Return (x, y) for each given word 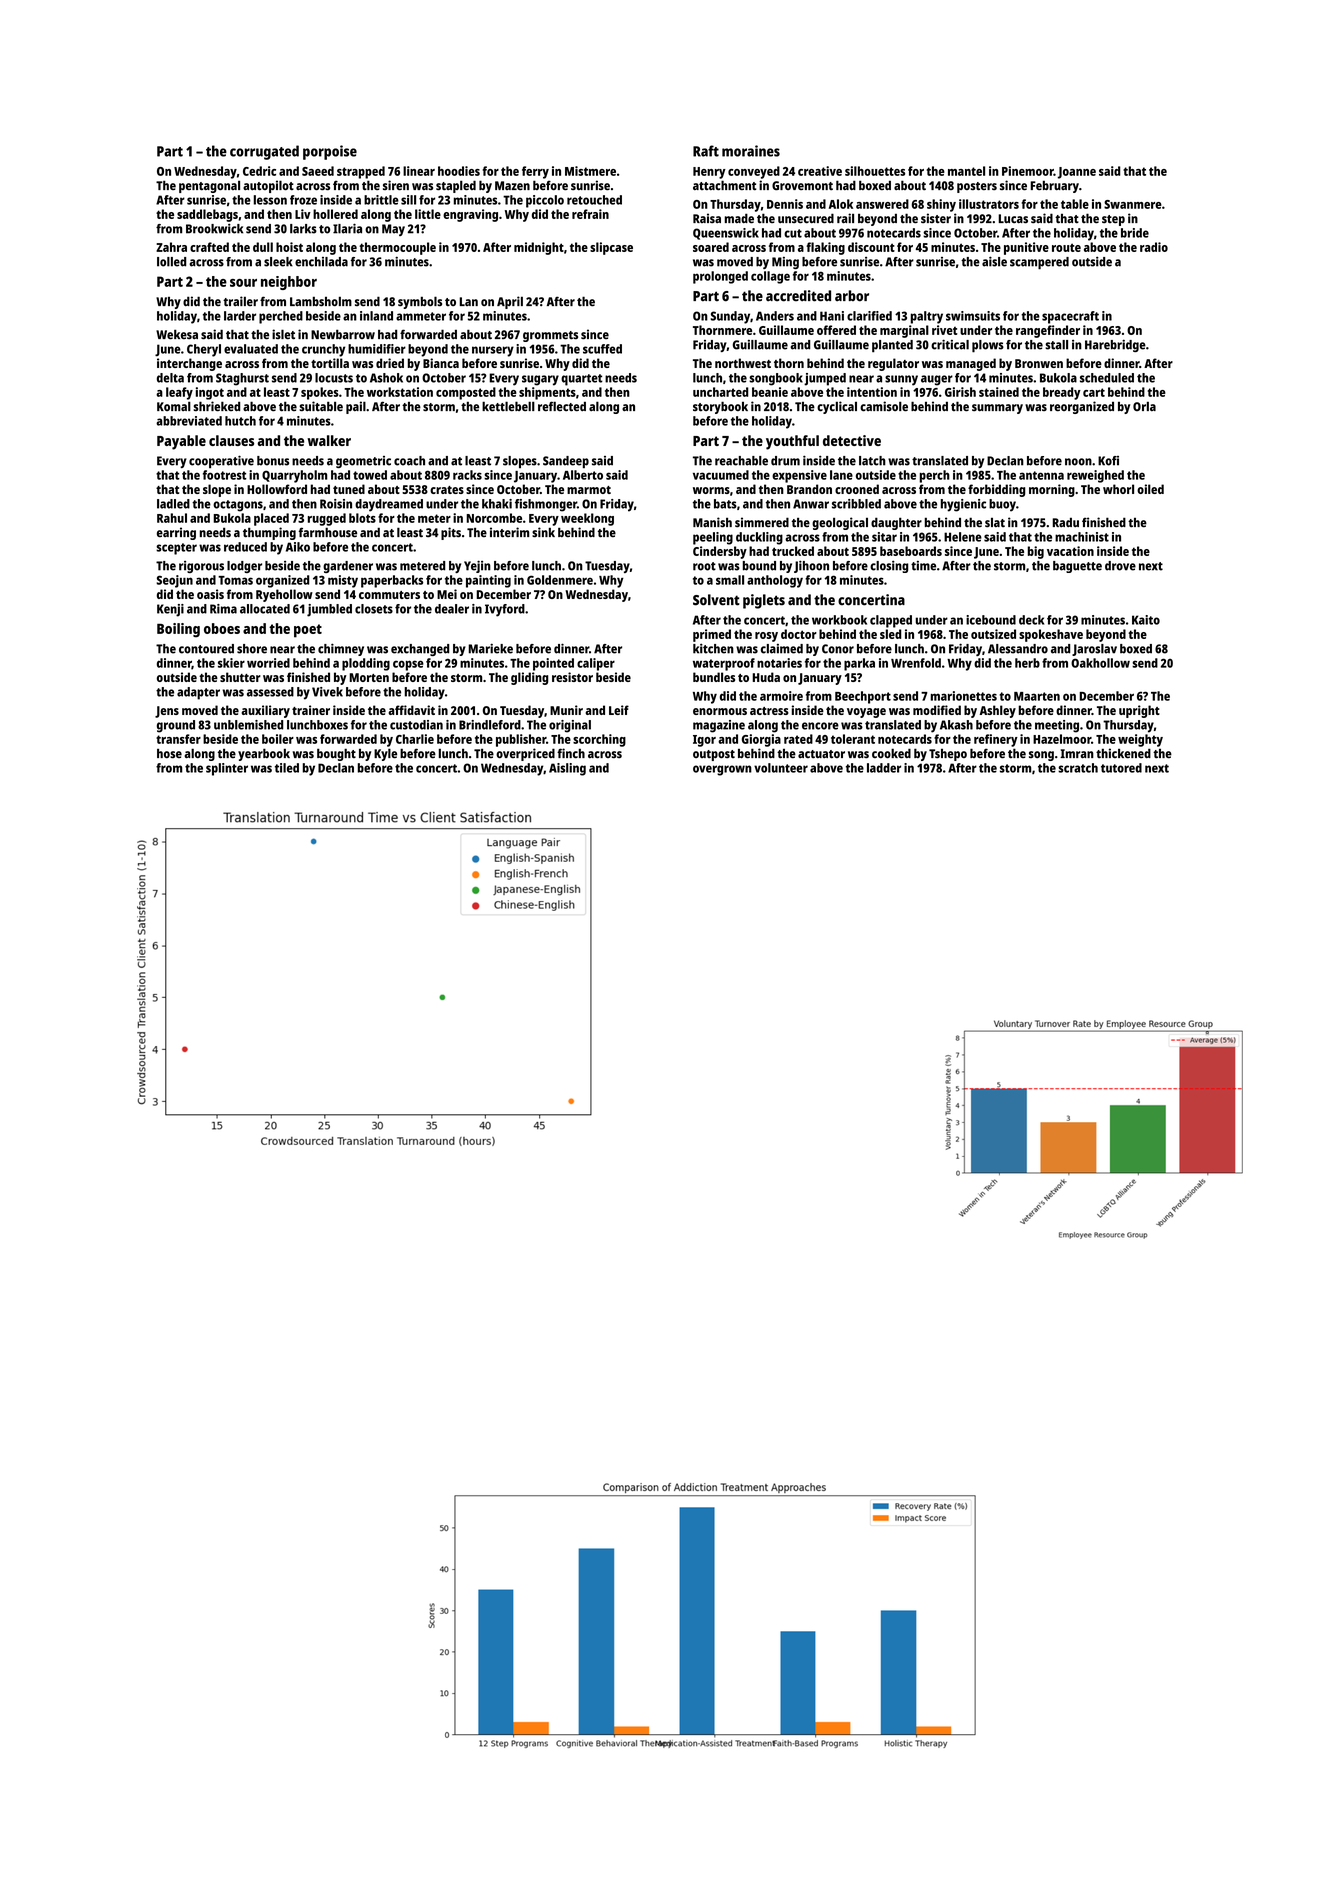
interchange (189, 364)
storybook (720, 407)
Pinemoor (1028, 171)
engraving (470, 215)
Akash (956, 725)
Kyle (385, 754)
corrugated (264, 152)
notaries (779, 663)
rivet (944, 330)
